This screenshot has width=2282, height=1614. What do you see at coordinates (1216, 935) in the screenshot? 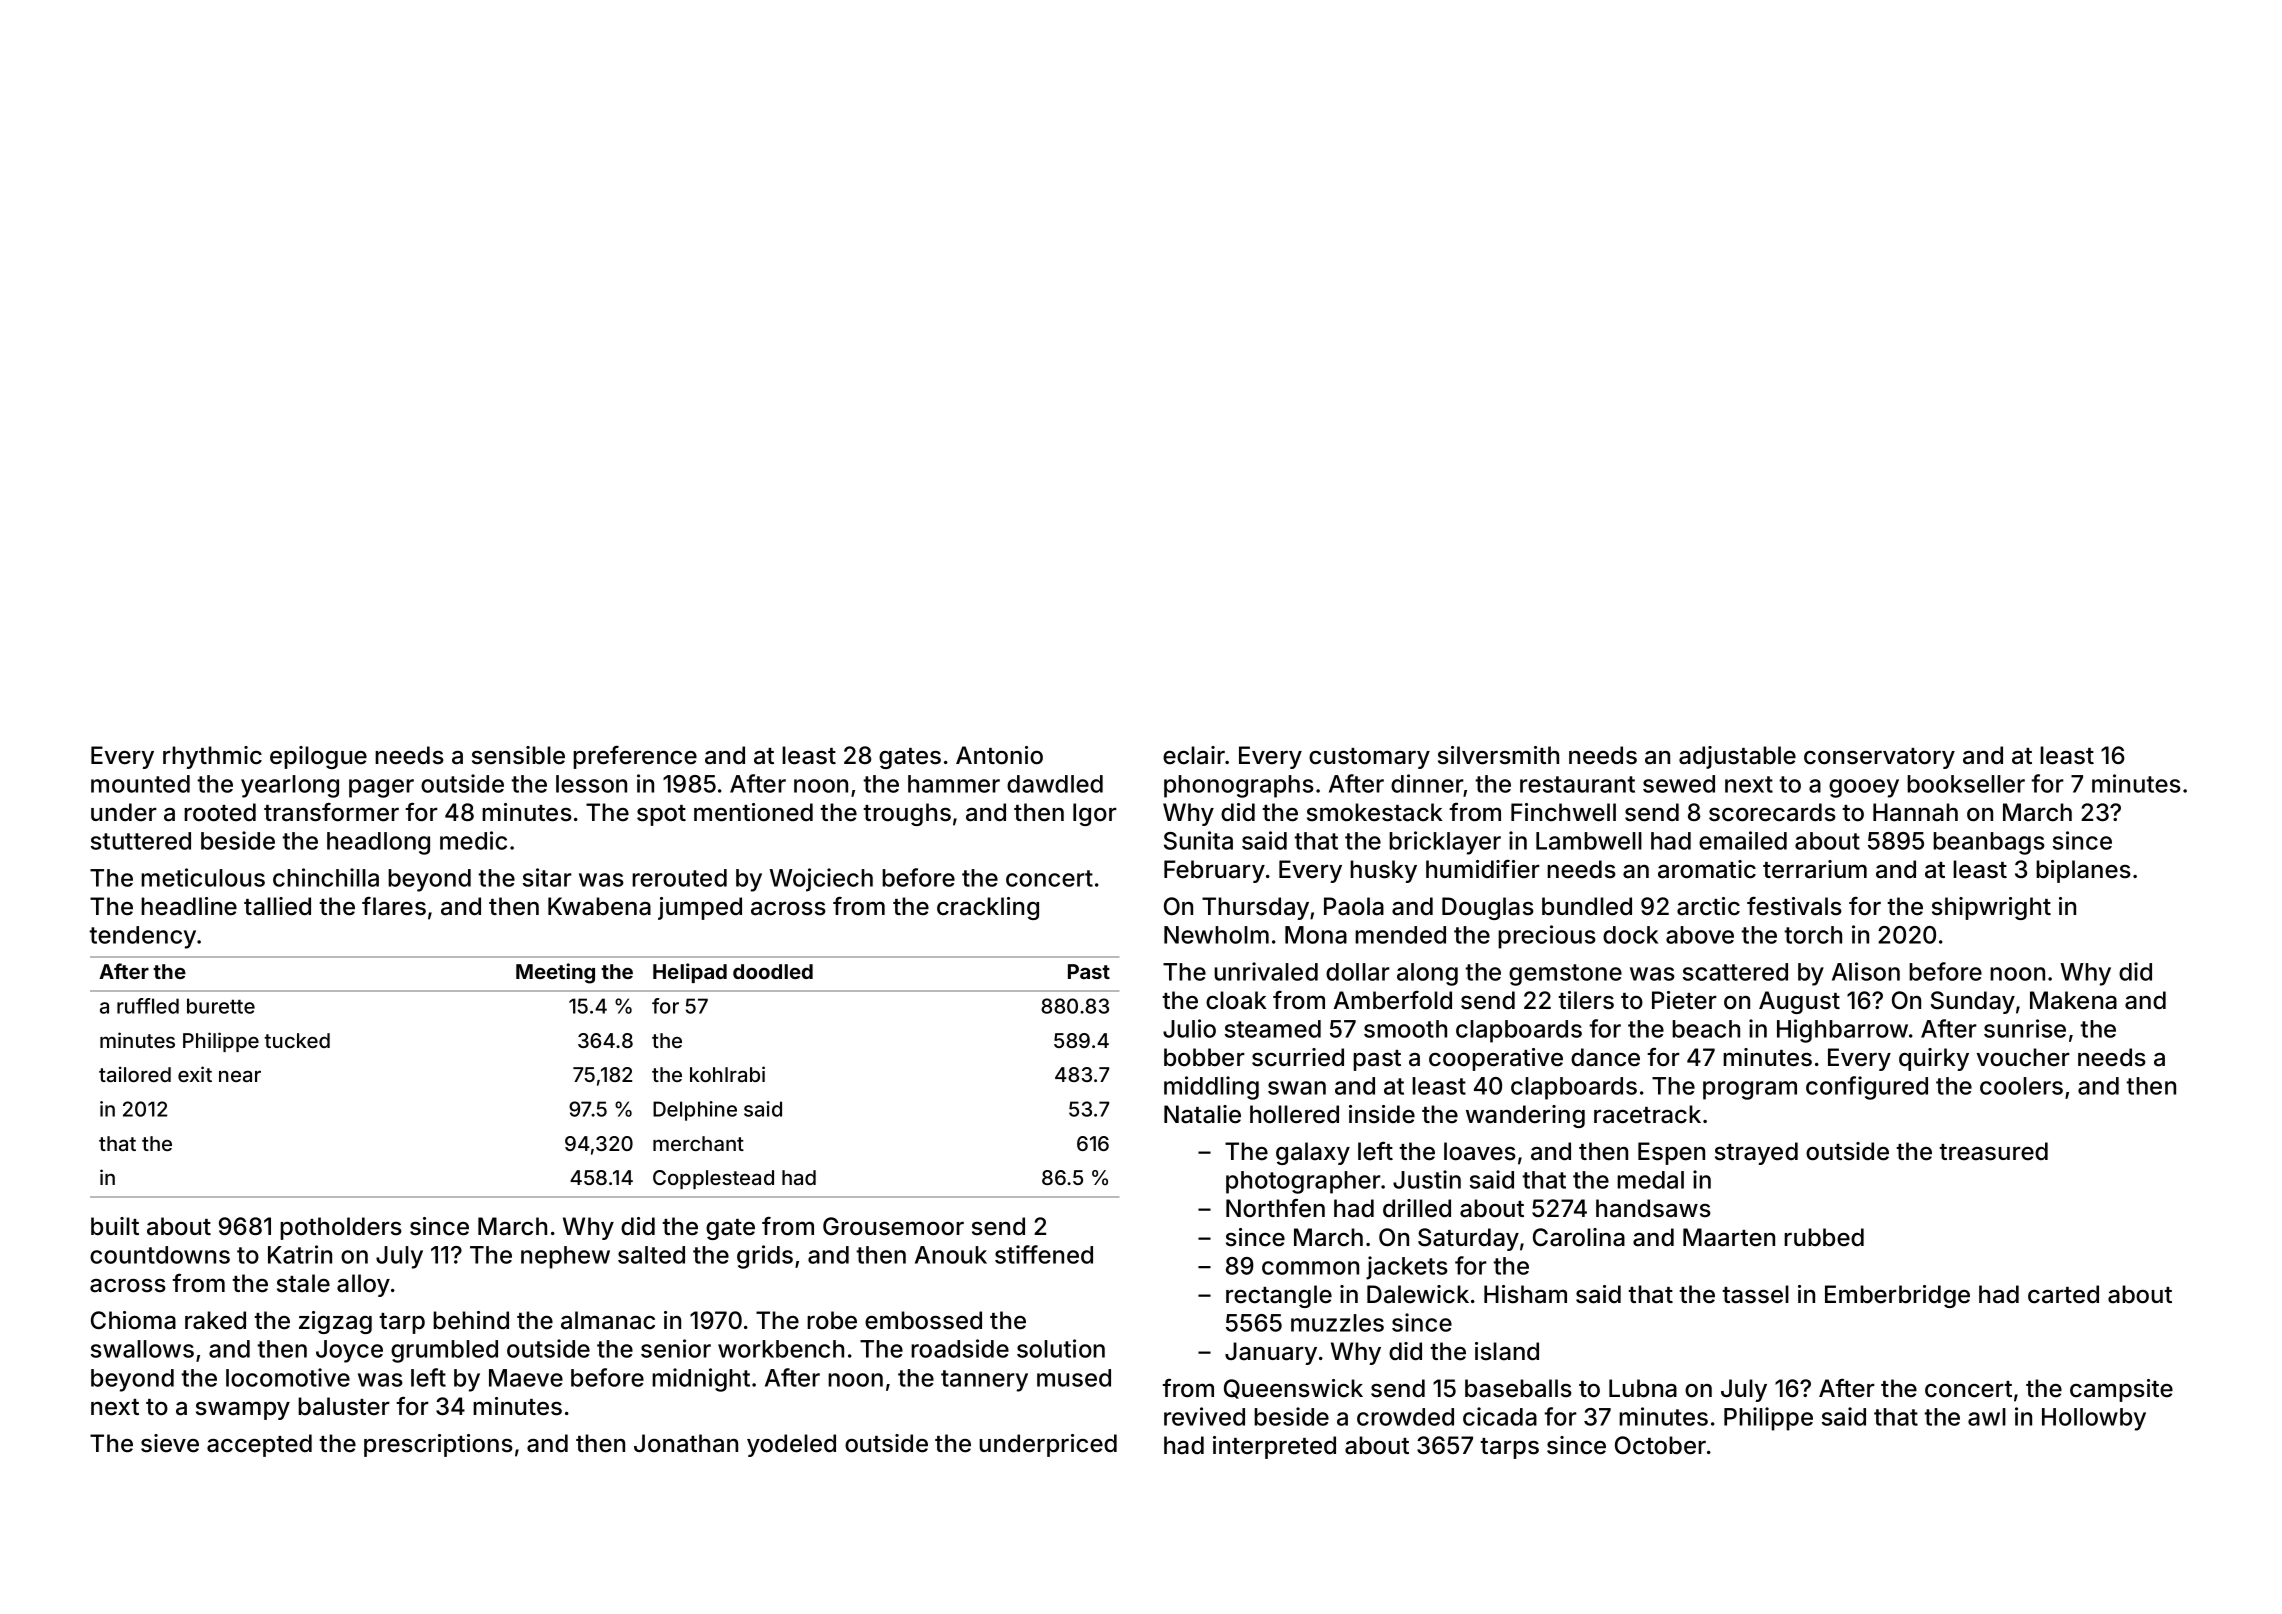
I see `Newholm` at bounding box center [1216, 935].
